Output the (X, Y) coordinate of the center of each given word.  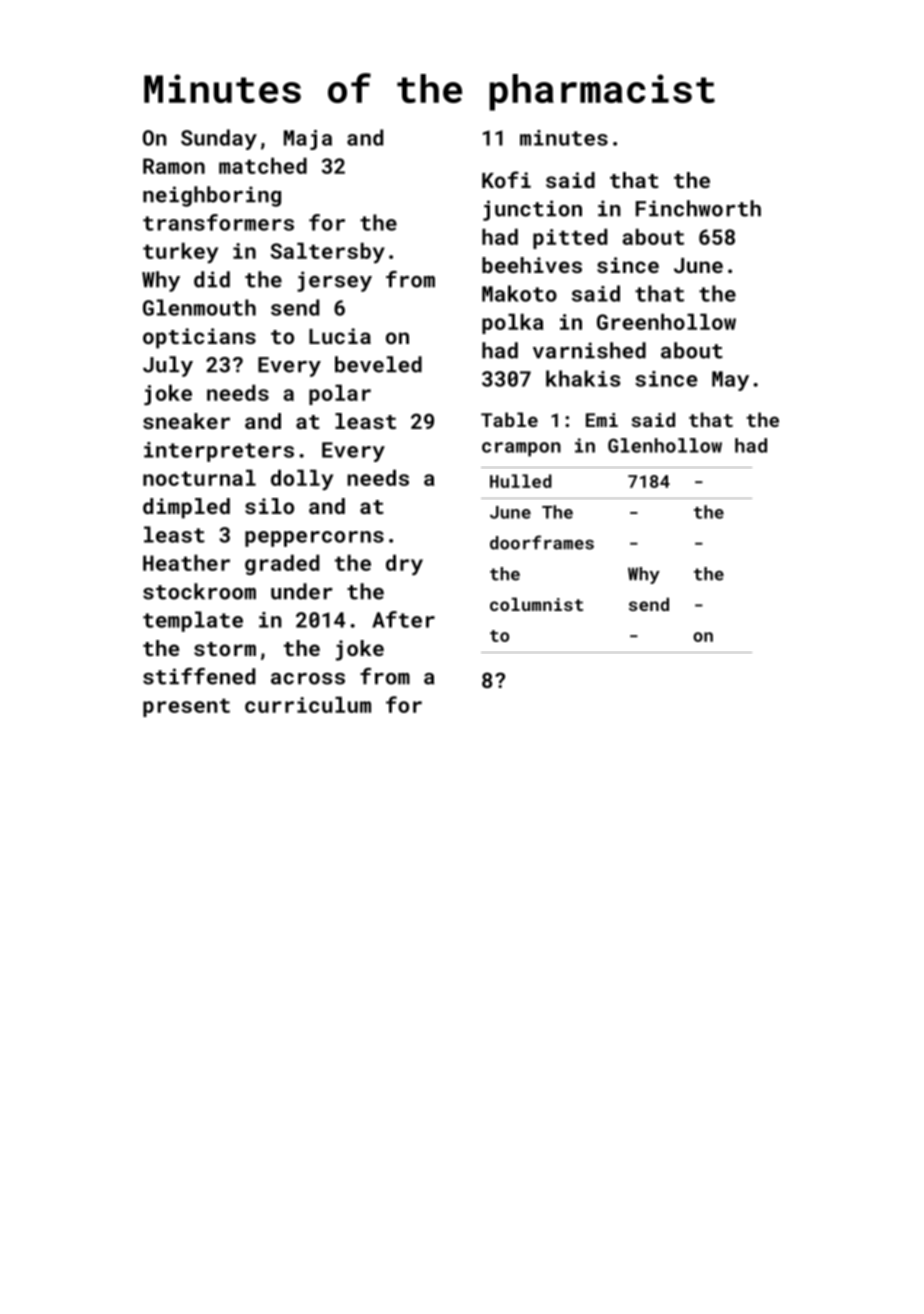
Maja (308, 140)
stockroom (199, 591)
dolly (302, 480)
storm (225, 649)
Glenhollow (665, 445)
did (212, 279)
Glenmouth (199, 307)
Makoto (519, 293)
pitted (570, 239)
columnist (536, 604)
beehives (532, 265)
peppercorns (314, 539)
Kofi (506, 179)
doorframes (542, 542)
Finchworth (698, 208)
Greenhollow (666, 322)
